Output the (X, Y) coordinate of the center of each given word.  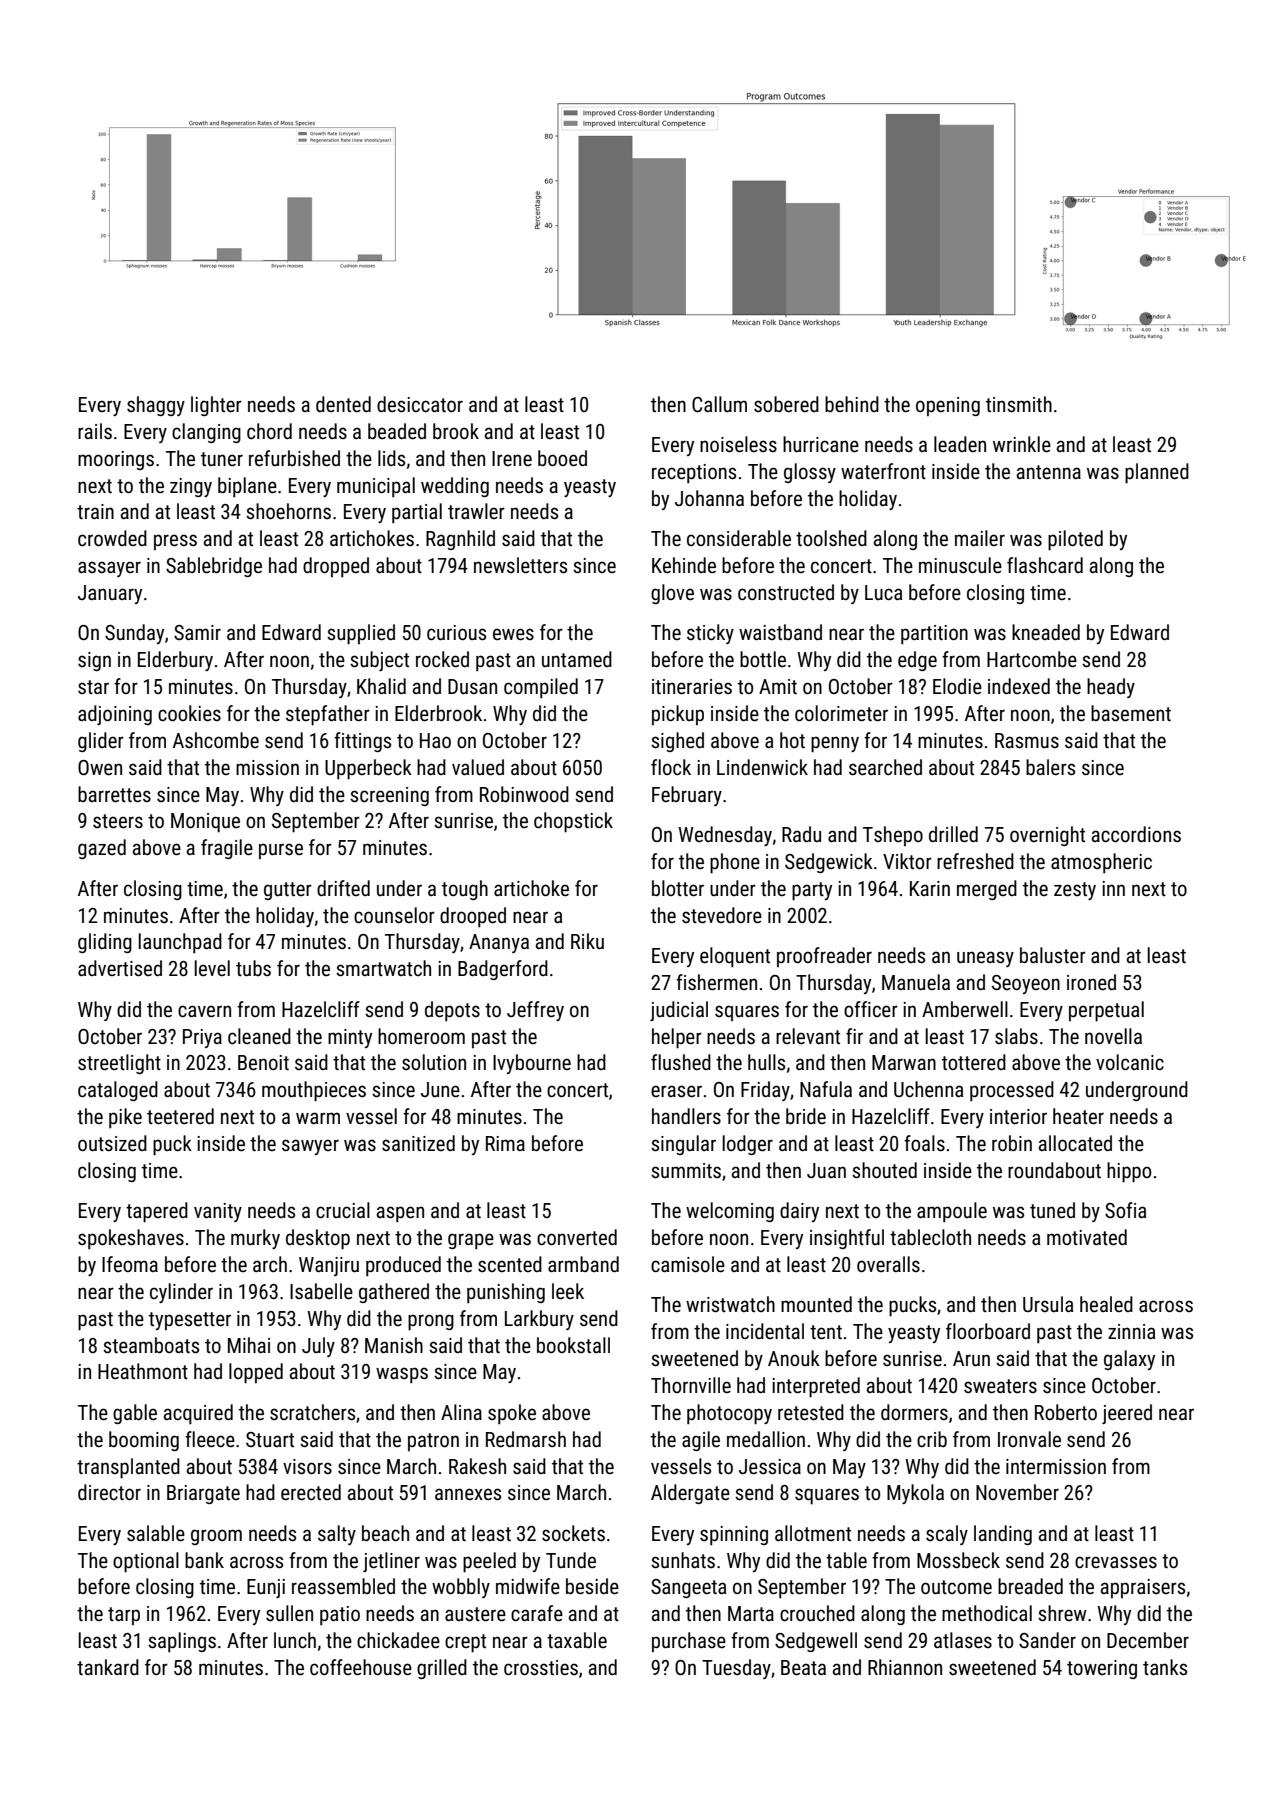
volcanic (1130, 1062)
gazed (102, 849)
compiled (541, 688)
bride (806, 1116)
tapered (157, 1212)
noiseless (738, 444)
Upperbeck (368, 769)
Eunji (266, 1588)
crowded (112, 538)
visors (307, 1467)
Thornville (691, 1385)
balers (1050, 767)
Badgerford (503, 970)
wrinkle (1022, 444)
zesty (1075, 891)
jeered (1127, 1414)
